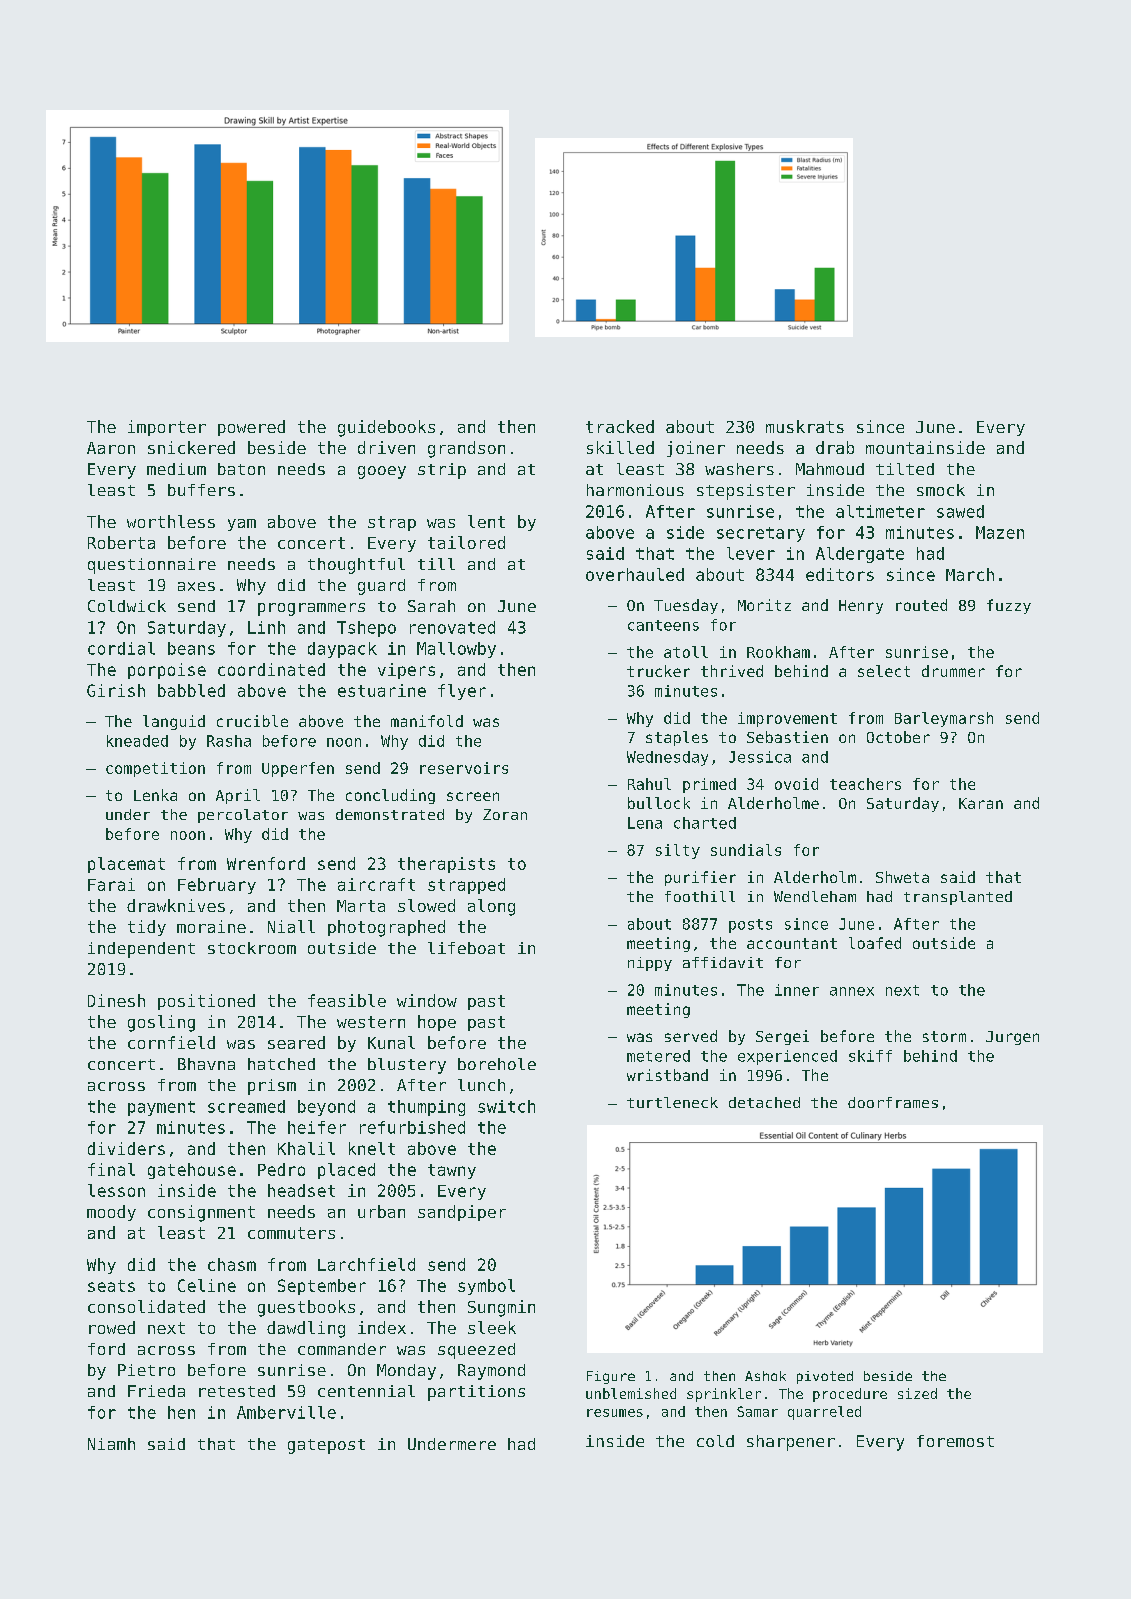 This document has width=1131, height=1599. I want to click on drab, so click(835, 447).
